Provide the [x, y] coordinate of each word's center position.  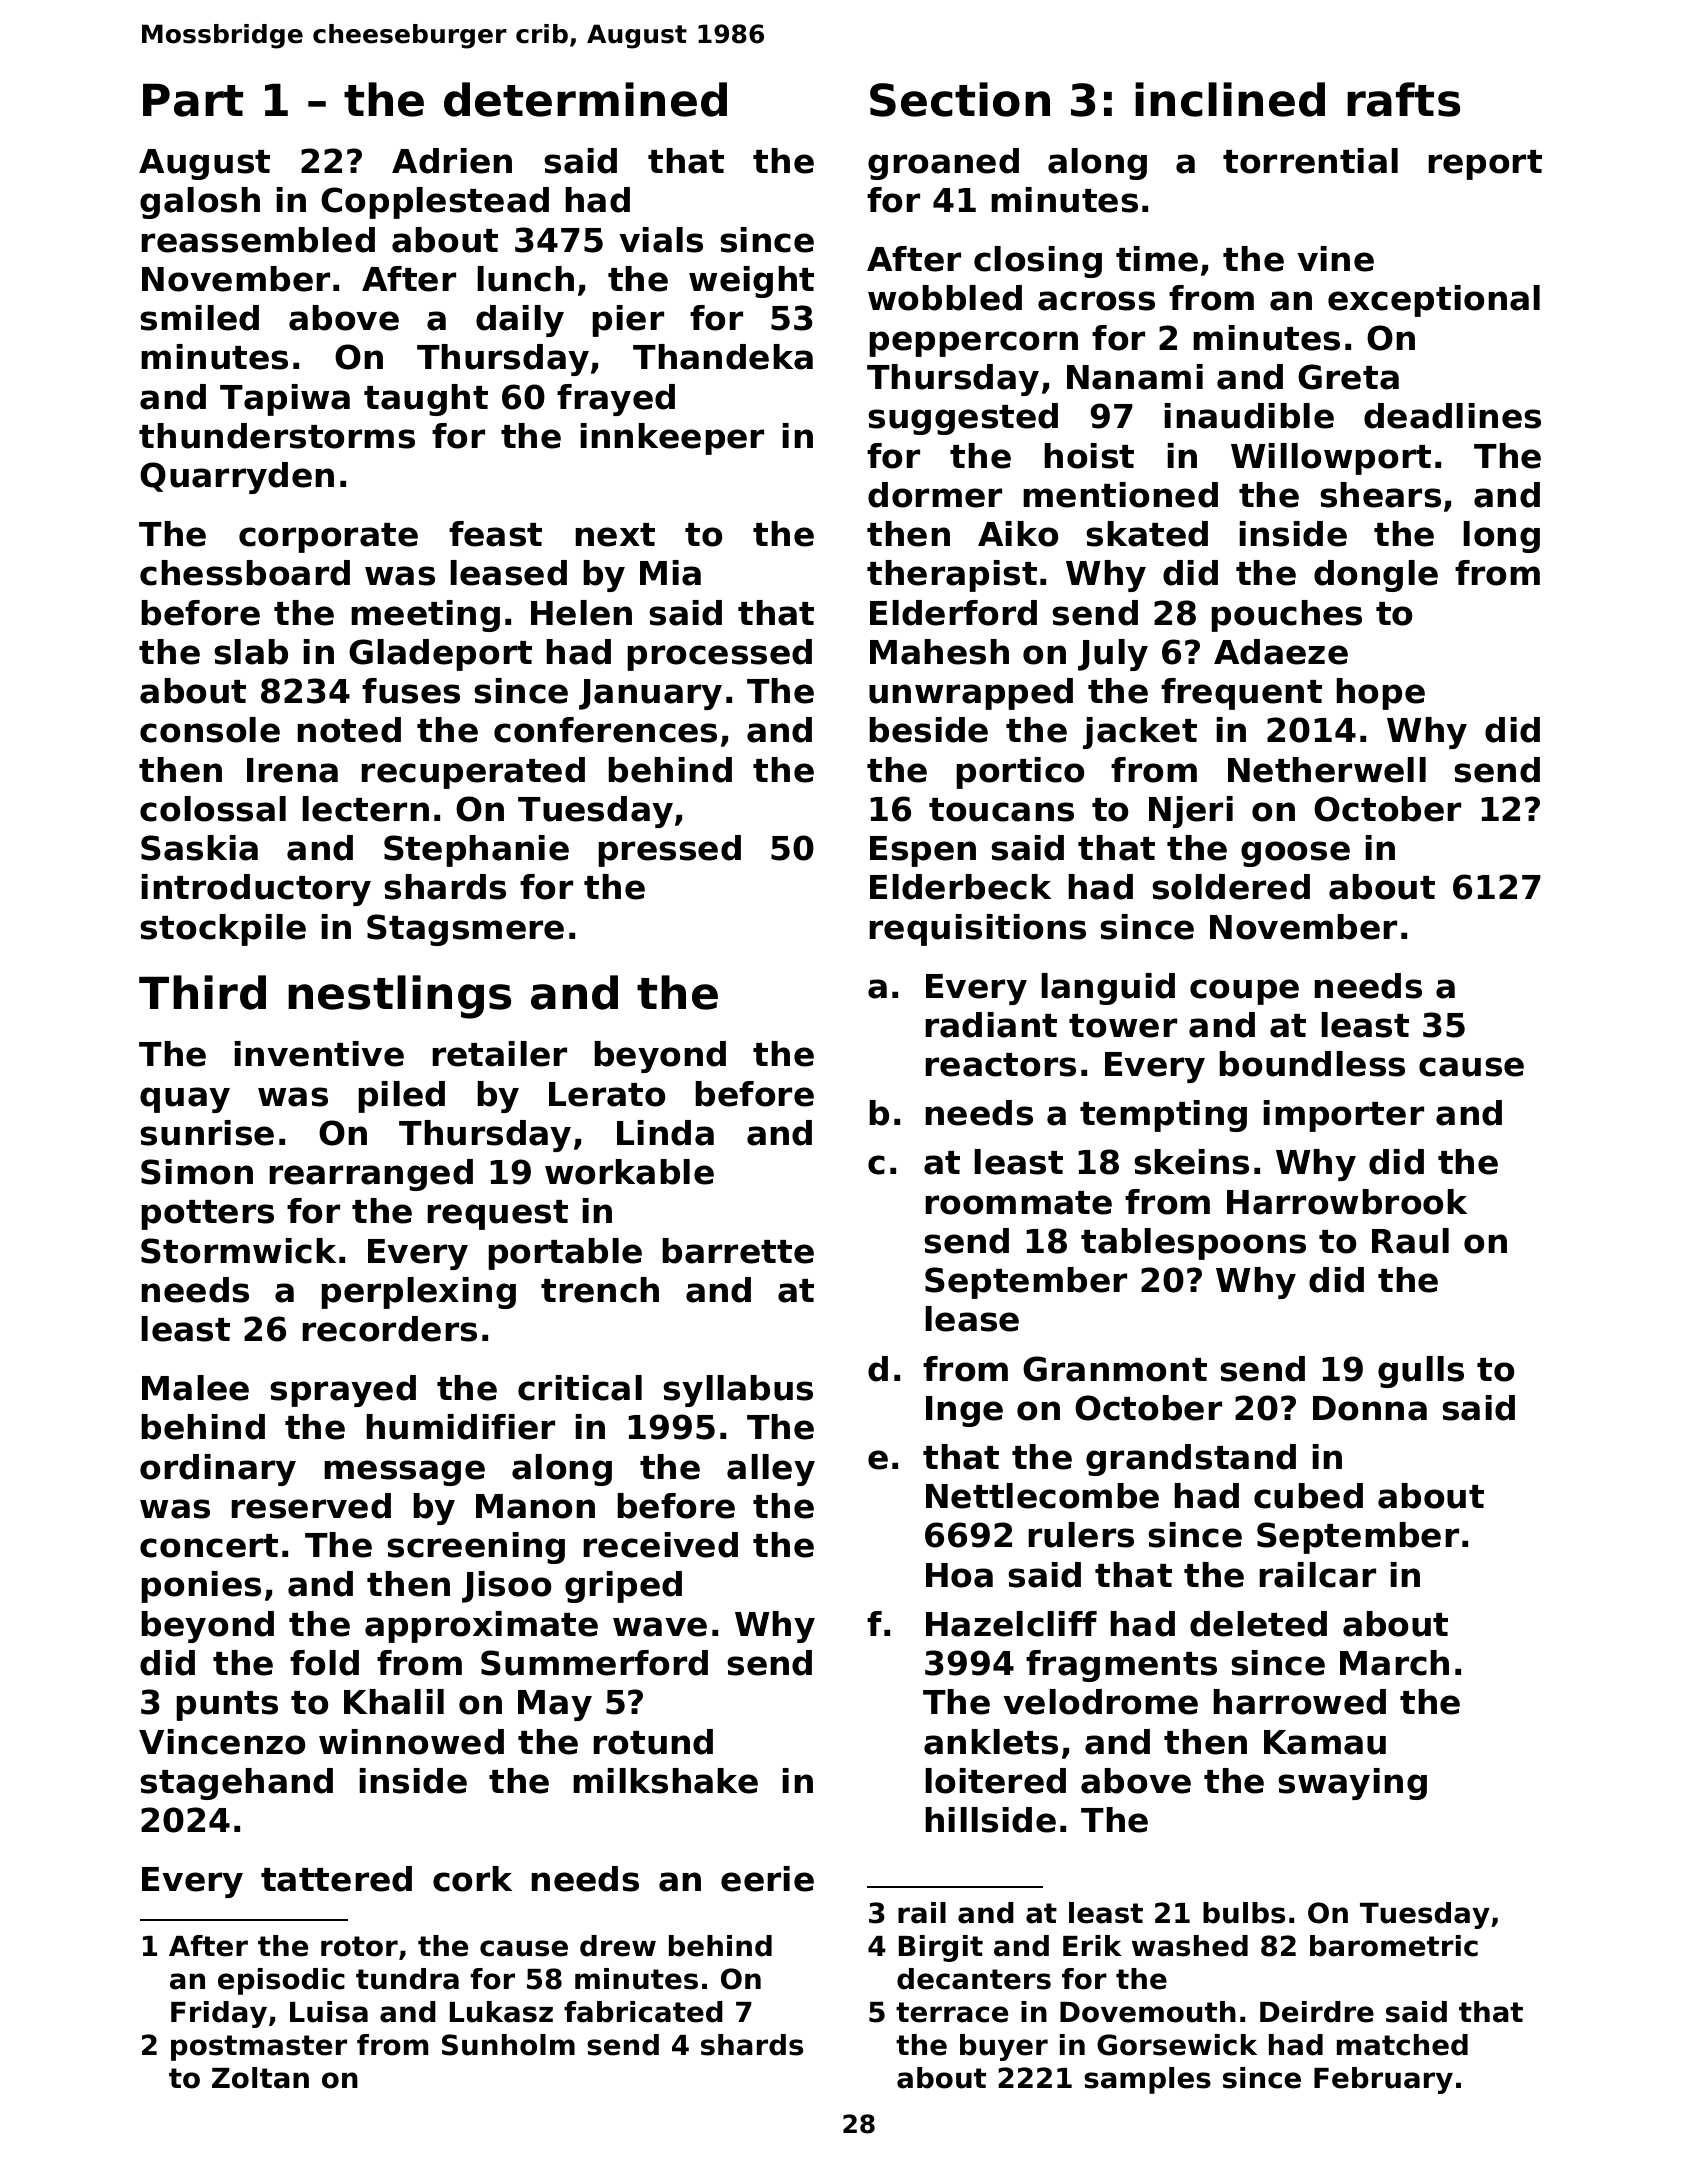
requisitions [978, 930]
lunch [526, 279]
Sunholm [508, 2045]
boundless [1312, 1064]
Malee [195, 1388]
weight [751, 282]
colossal [213, 809]
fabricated [643, 2012]
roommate [1019, 1203]
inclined [1230, 99]
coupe [1244, 992]
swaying [1352, 1784]
